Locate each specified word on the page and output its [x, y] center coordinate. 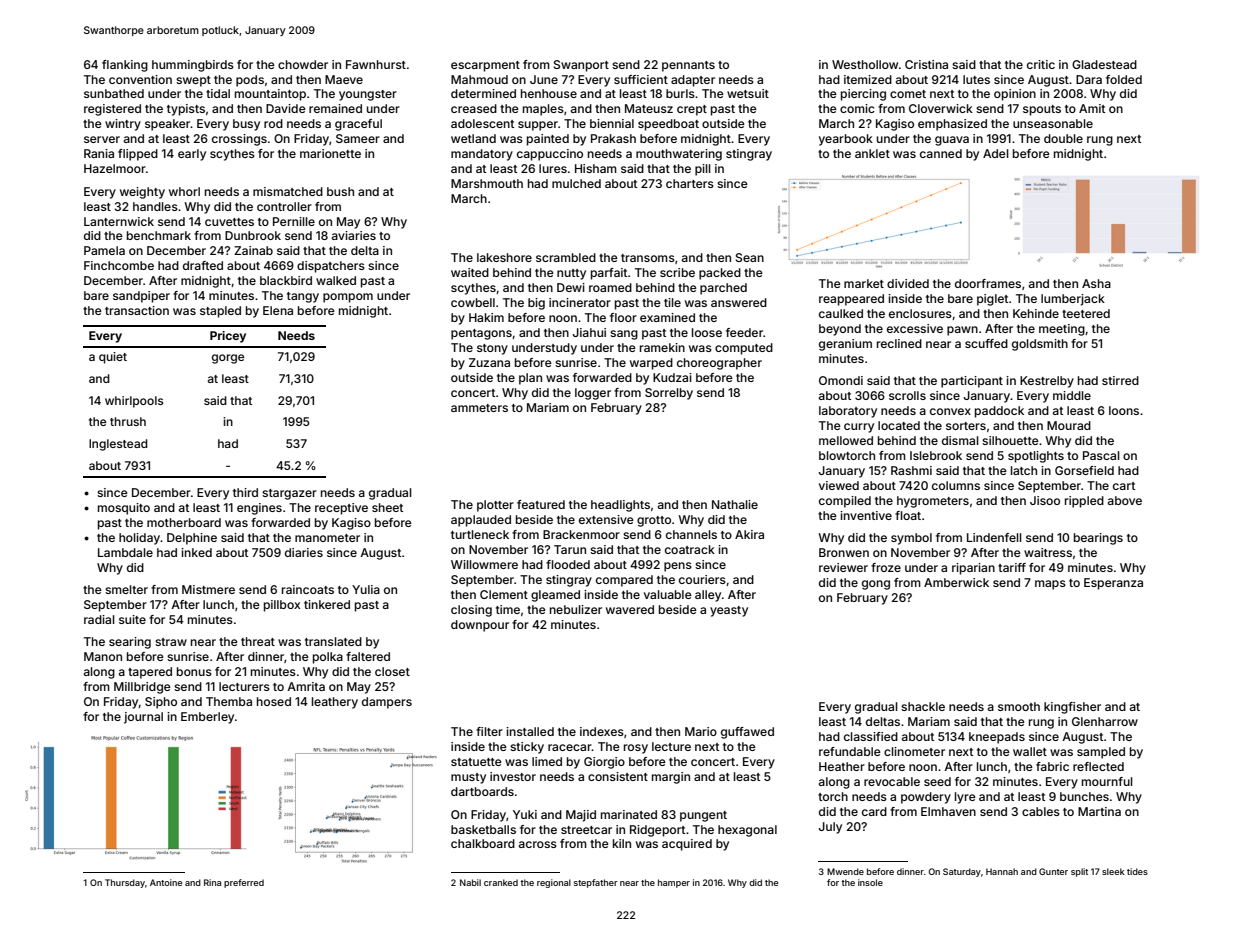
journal [143, 718]
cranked [501, 882]
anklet [872, 153]
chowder [303, 64]
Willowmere [484, 564]
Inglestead [118, 445]
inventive [866, 515]
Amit [1092, 108]
